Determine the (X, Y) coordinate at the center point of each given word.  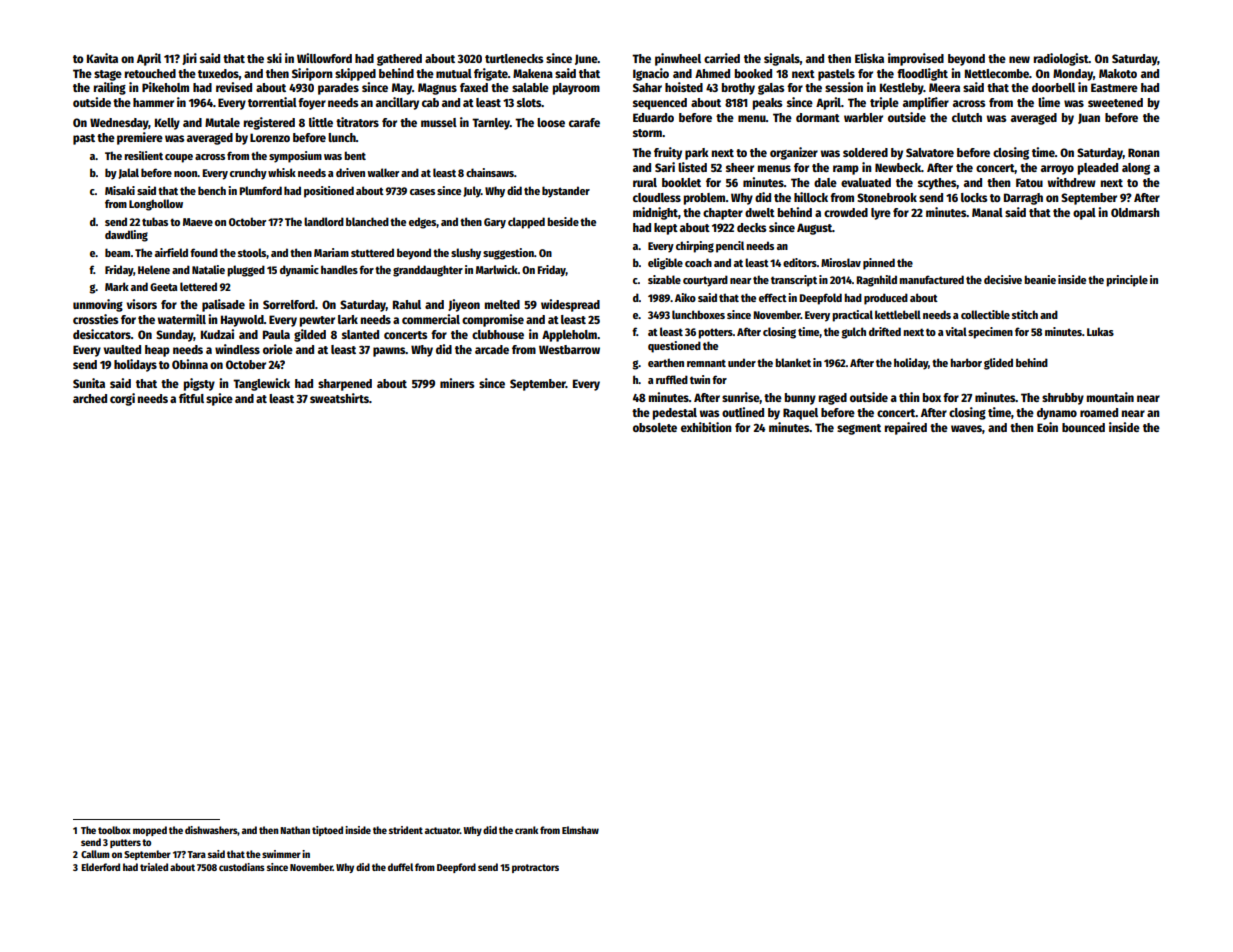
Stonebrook (887, 197)
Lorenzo (270, 137)
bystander (566, 192)
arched (90, 398)
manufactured (931, 279)
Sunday (175, 336)
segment (859, 429)
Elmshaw (580, 830)
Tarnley (491, 124)
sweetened (1115, 102)
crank (526, 830)
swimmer (281, 854)
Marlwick (497, 269)
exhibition (706, 427)
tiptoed (327, 831)
